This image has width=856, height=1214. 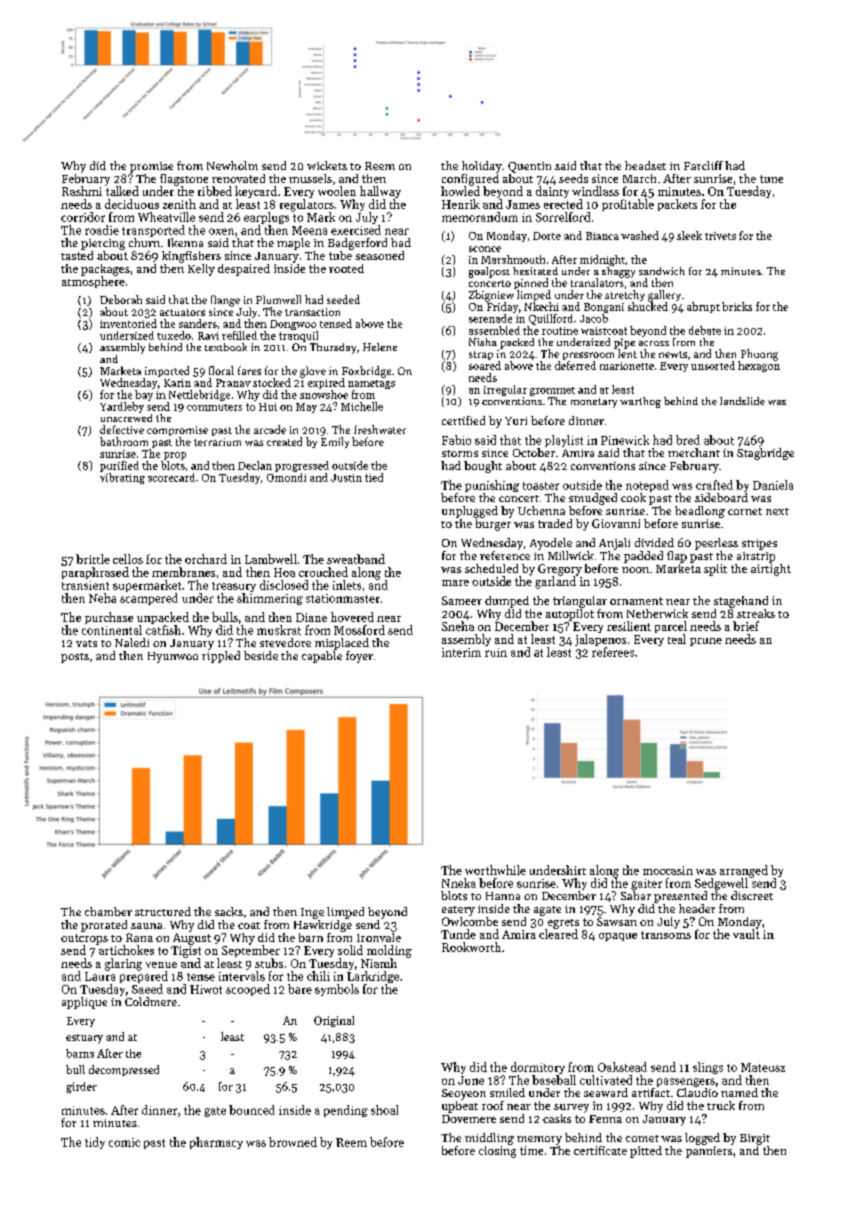 What do you see at coordinates (122, 429) in the image?
I see `defective` at bounding box center [122, 429].
